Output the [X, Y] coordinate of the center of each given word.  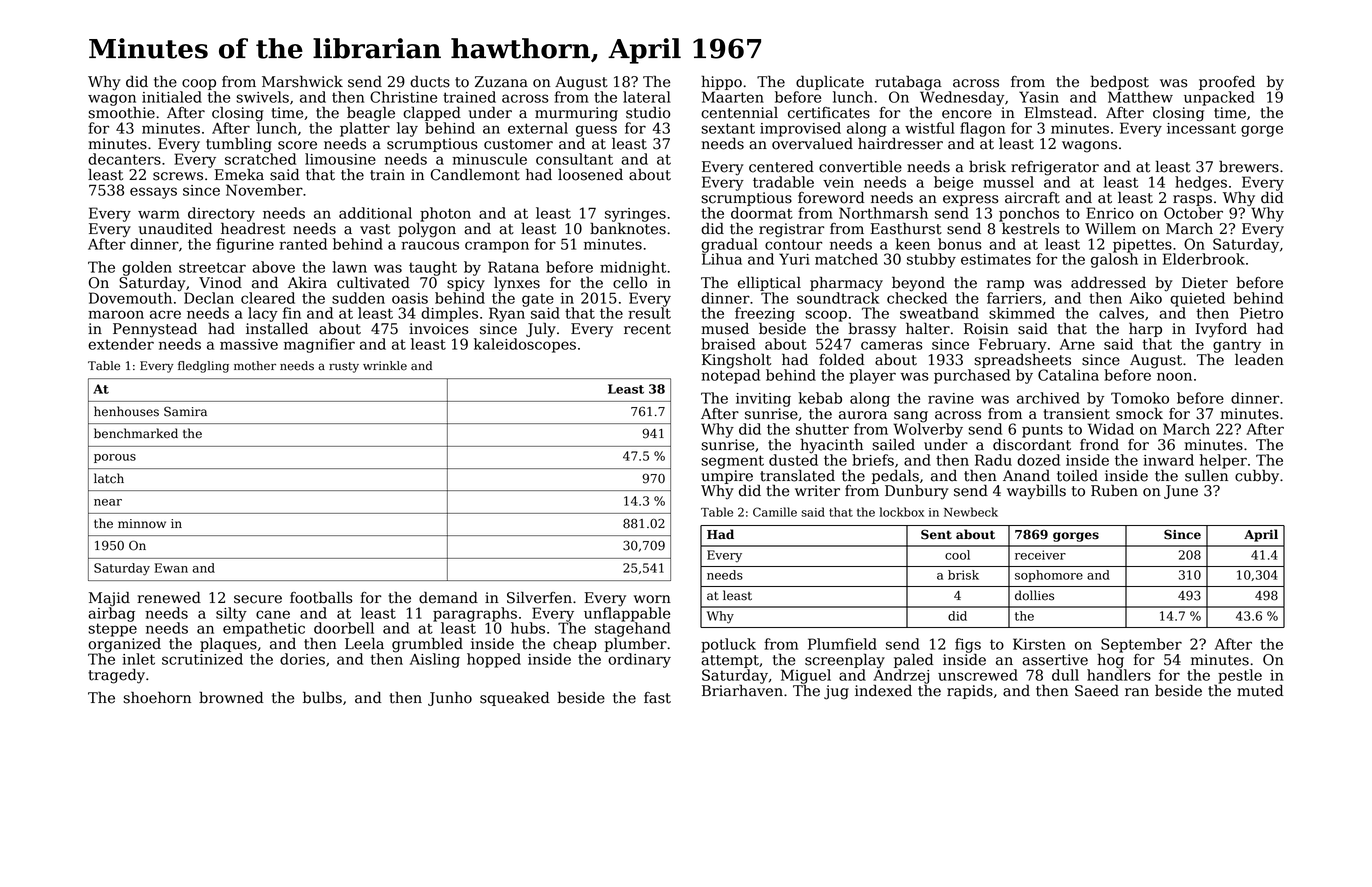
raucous [430, 245]
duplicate [830, 82]
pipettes [1142, 246]
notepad [730, 376]
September [1141, 645]
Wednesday [962, 98]
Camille [775, 512]
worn [652, 599]
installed [277, 329]
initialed [172, 97]
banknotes [628, 228]
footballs [321, 597]
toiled [1077, 475]
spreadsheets [1022, 360]
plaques [228, 644]
